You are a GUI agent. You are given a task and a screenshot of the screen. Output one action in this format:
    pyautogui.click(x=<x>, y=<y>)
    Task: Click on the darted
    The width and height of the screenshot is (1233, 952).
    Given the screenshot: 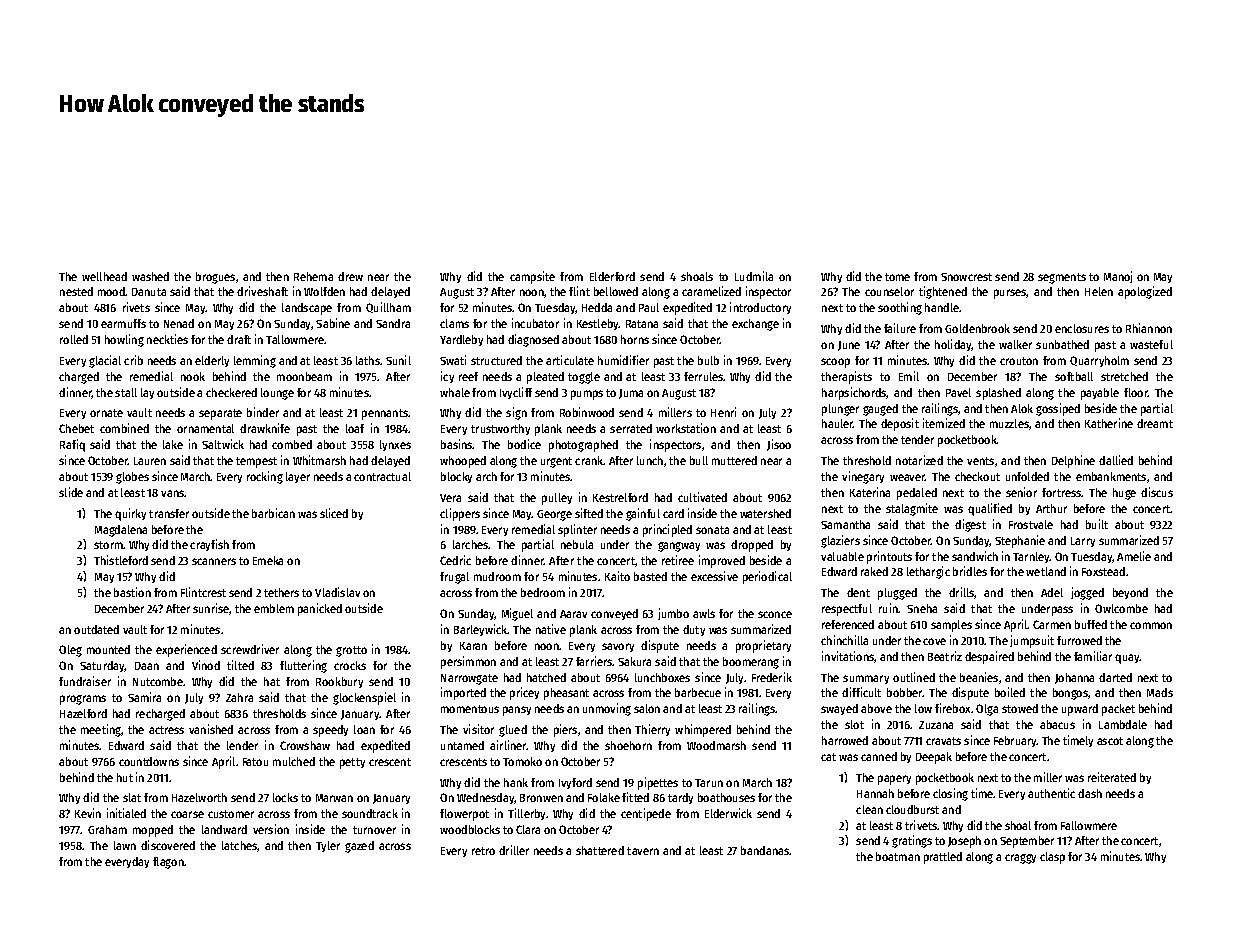 What is the action you would take?
    pyautogui.click(x=1115, y=677)
